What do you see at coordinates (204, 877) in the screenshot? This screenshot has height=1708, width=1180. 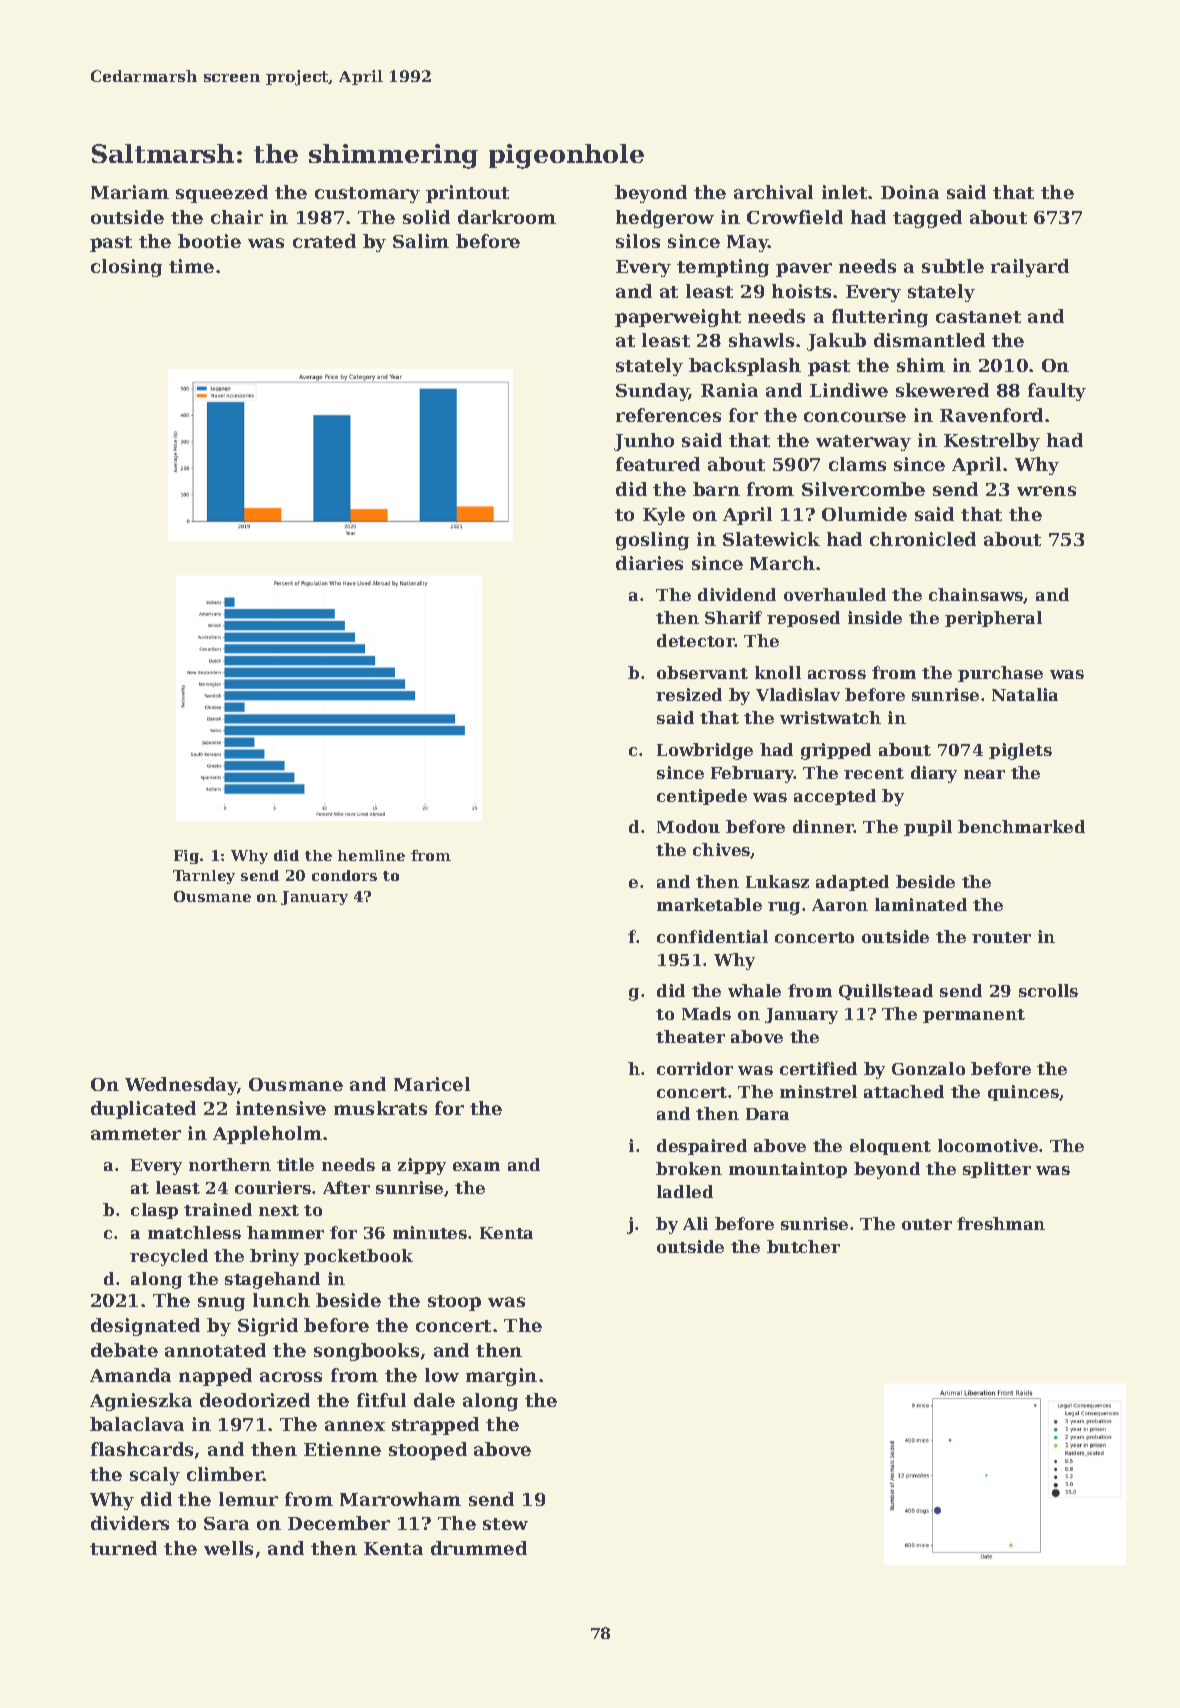 I see `Tarnley` at bounding box center [204, 877].
